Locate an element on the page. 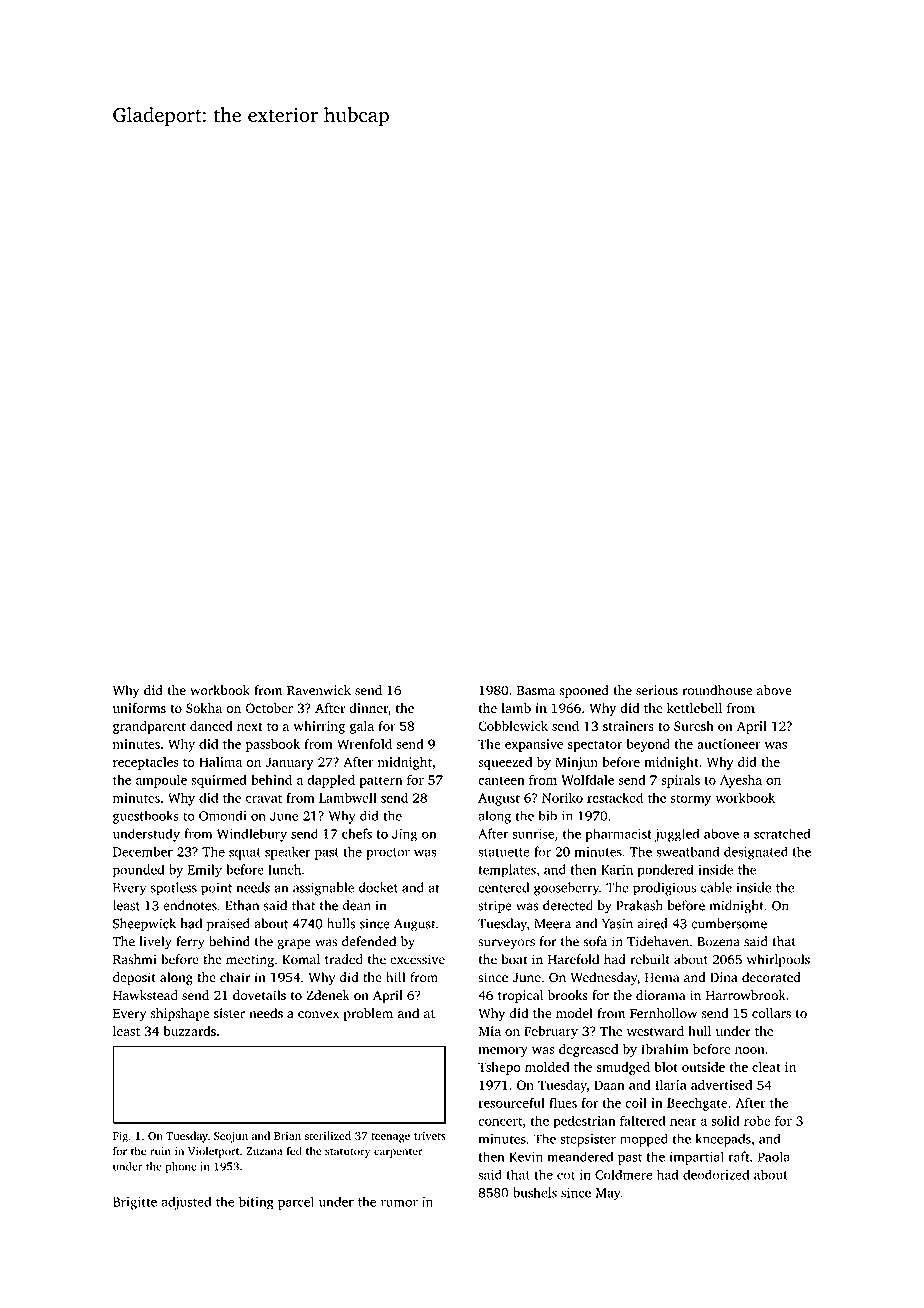  Basma is located at coordinates (536, 690).
